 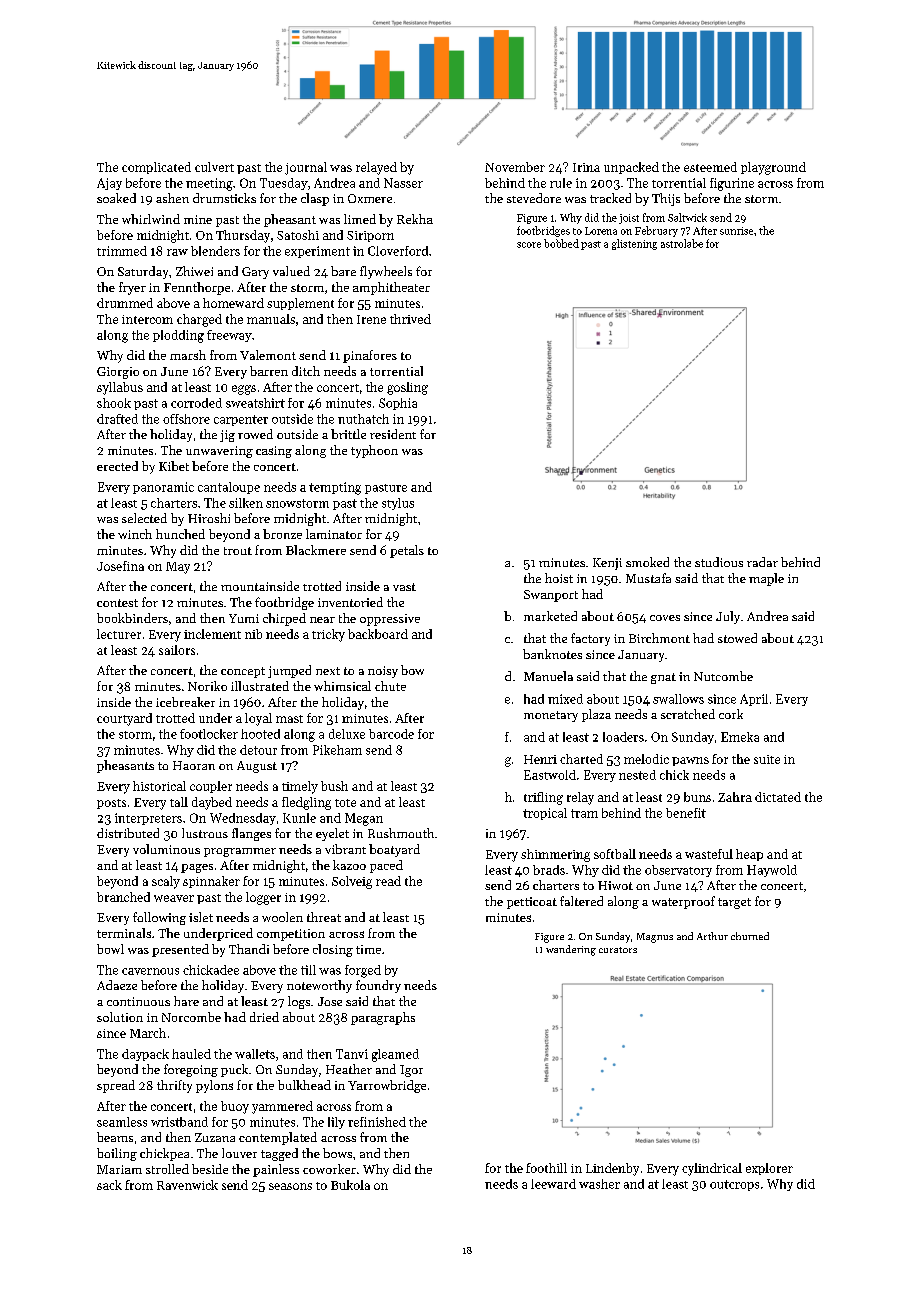 What do you see at coordinates (750, 936) in the screenshot?
I see `churned` at bounding box center [750, 936].
